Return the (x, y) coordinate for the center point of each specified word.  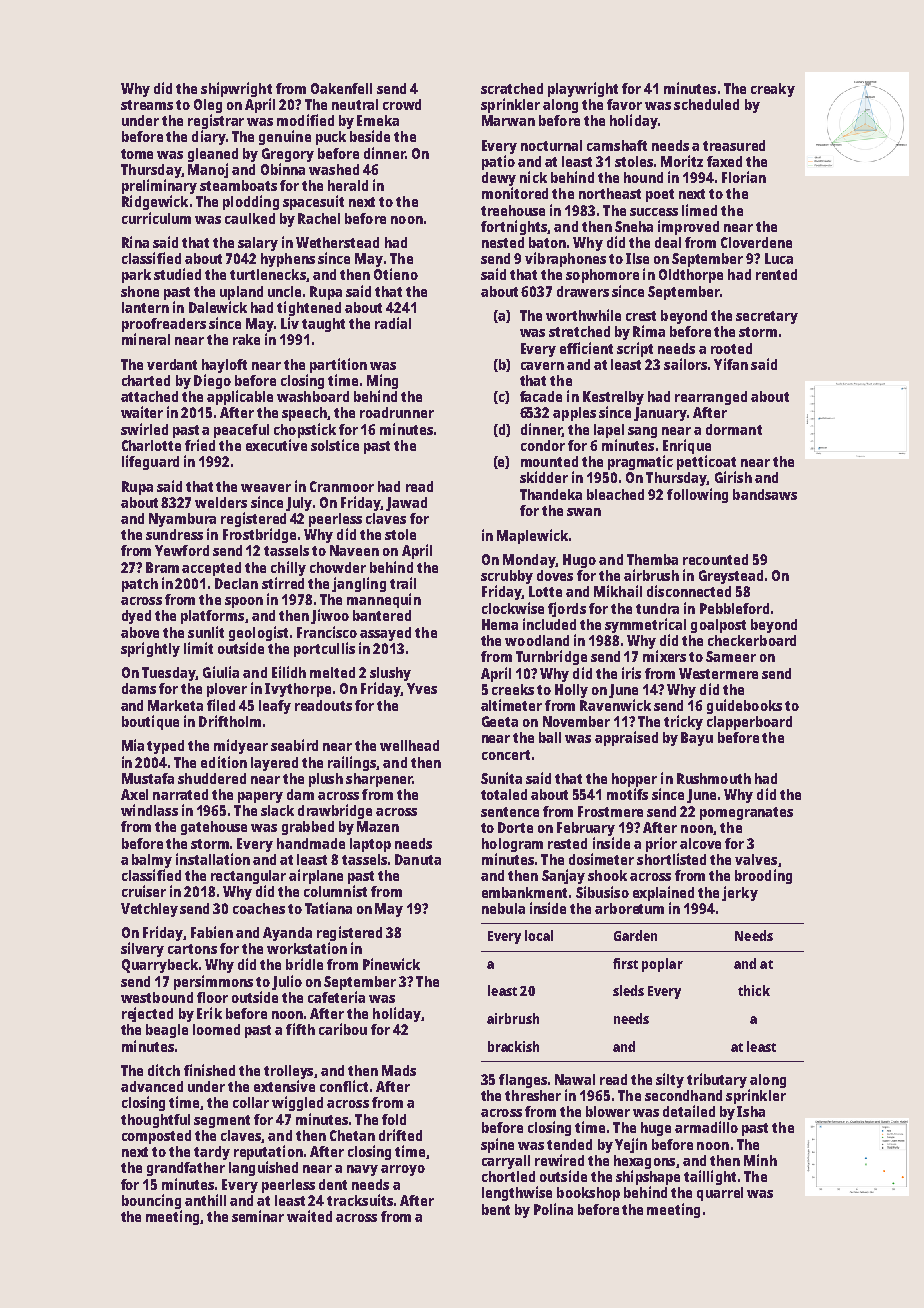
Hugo (579, 561)
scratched (512, 88)
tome (137, 154)
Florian (744, 177)
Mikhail (618, 591)
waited (309, 1216)
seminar (258, 1216)
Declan (236, 583)
